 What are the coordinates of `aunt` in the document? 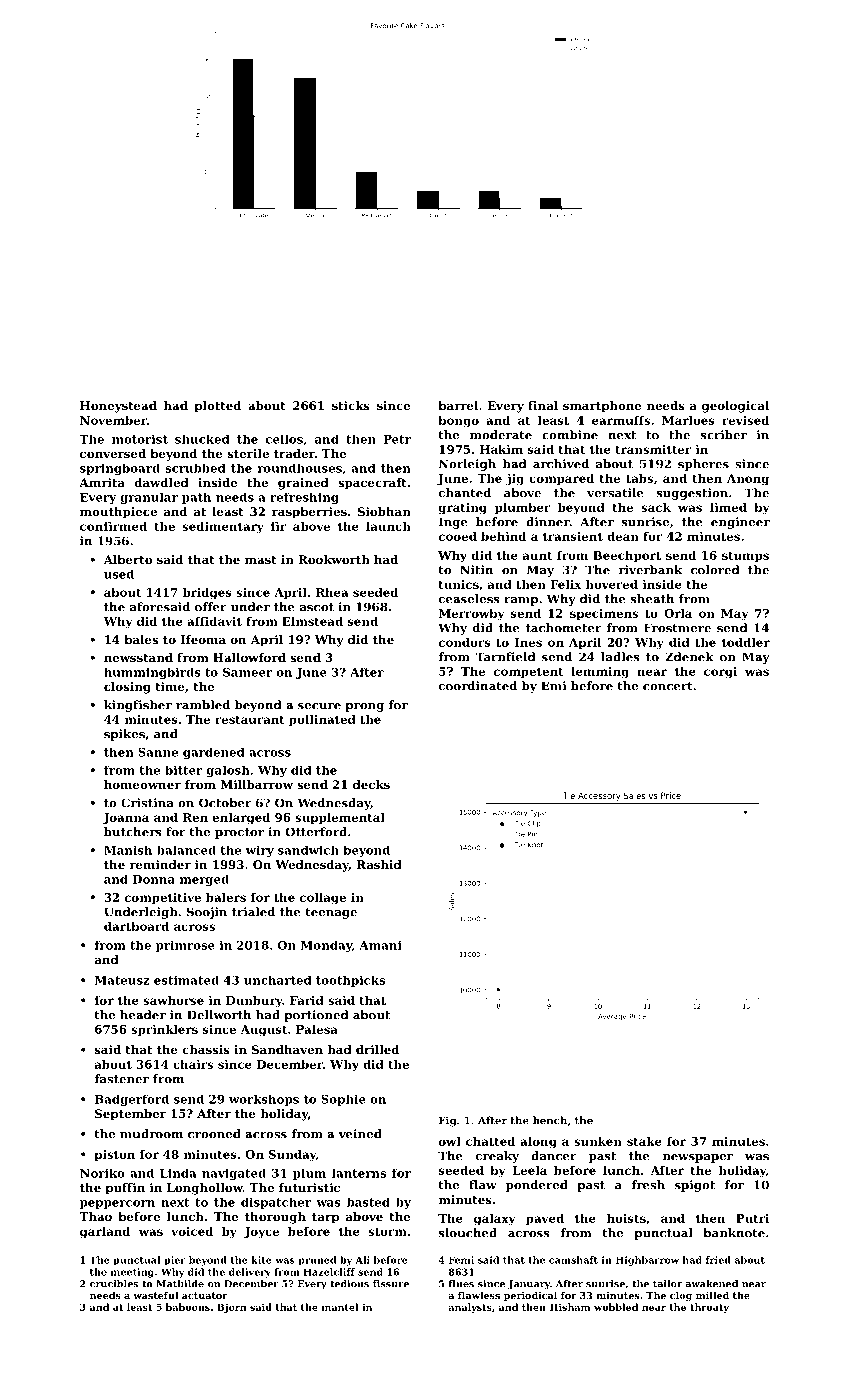 It's located at (537, 555).
